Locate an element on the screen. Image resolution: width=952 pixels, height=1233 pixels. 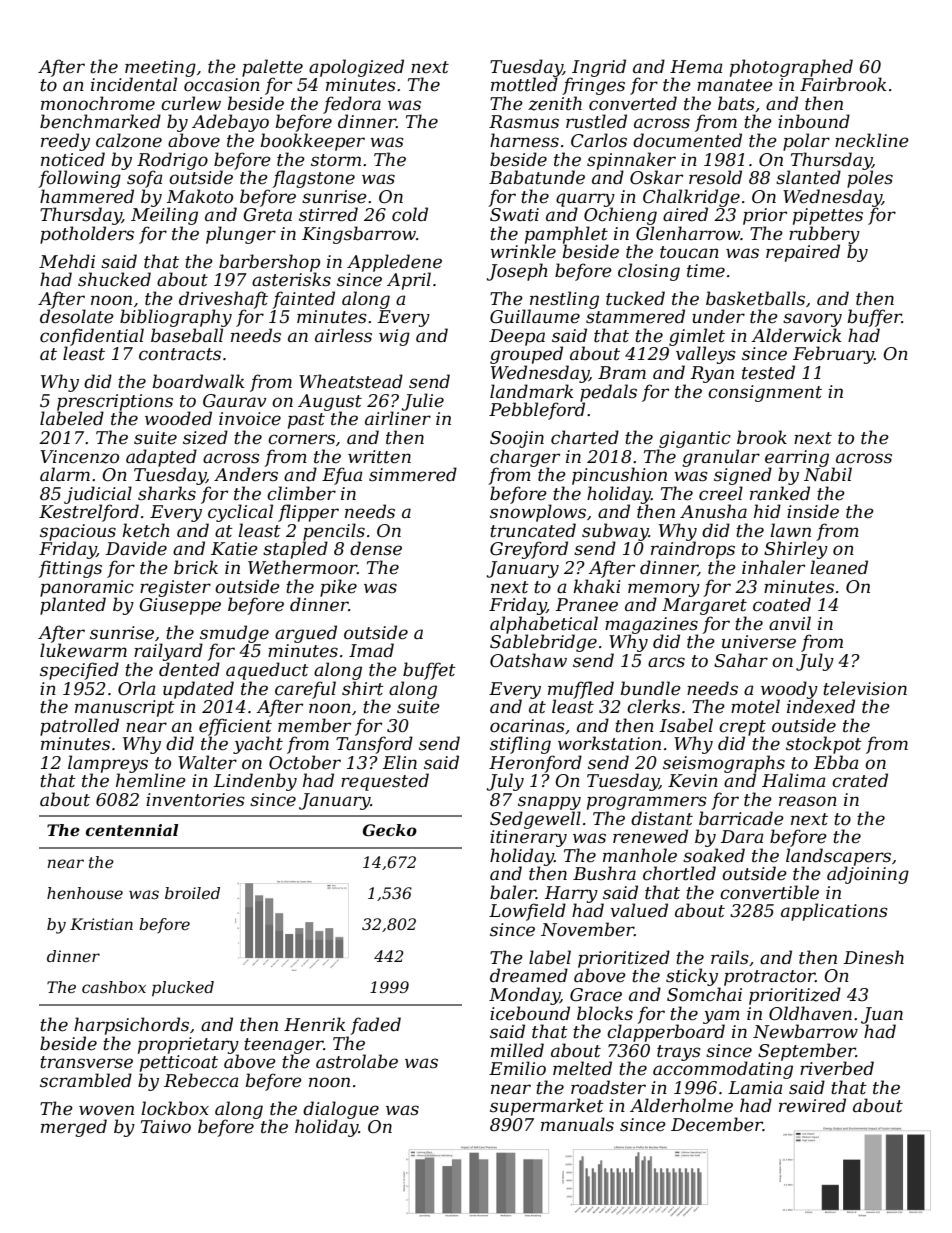
Anusha is located at coordinates (713, 511).
